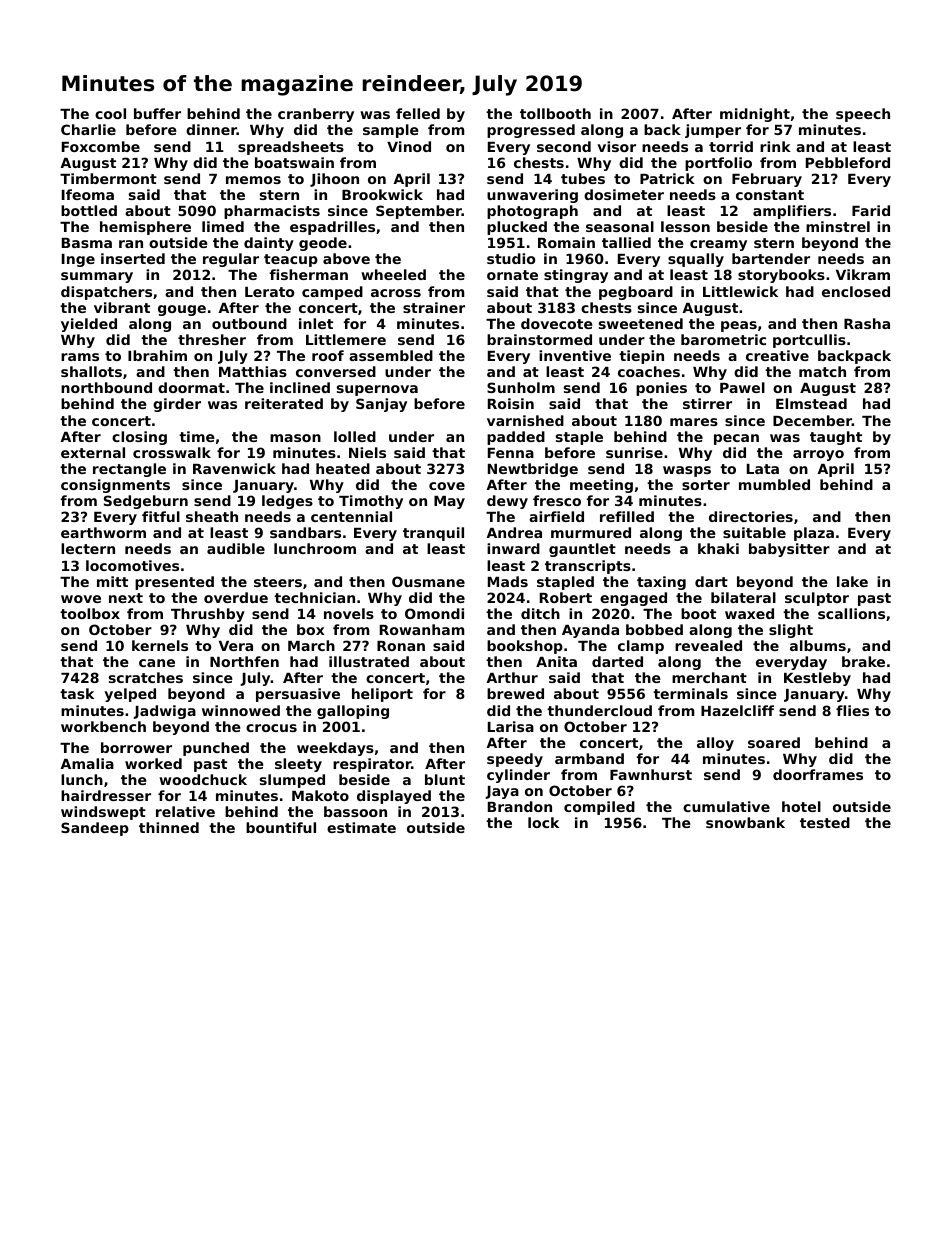  Describe the element at coordinates (863, 115) in the page. I see `speech` at that location.
